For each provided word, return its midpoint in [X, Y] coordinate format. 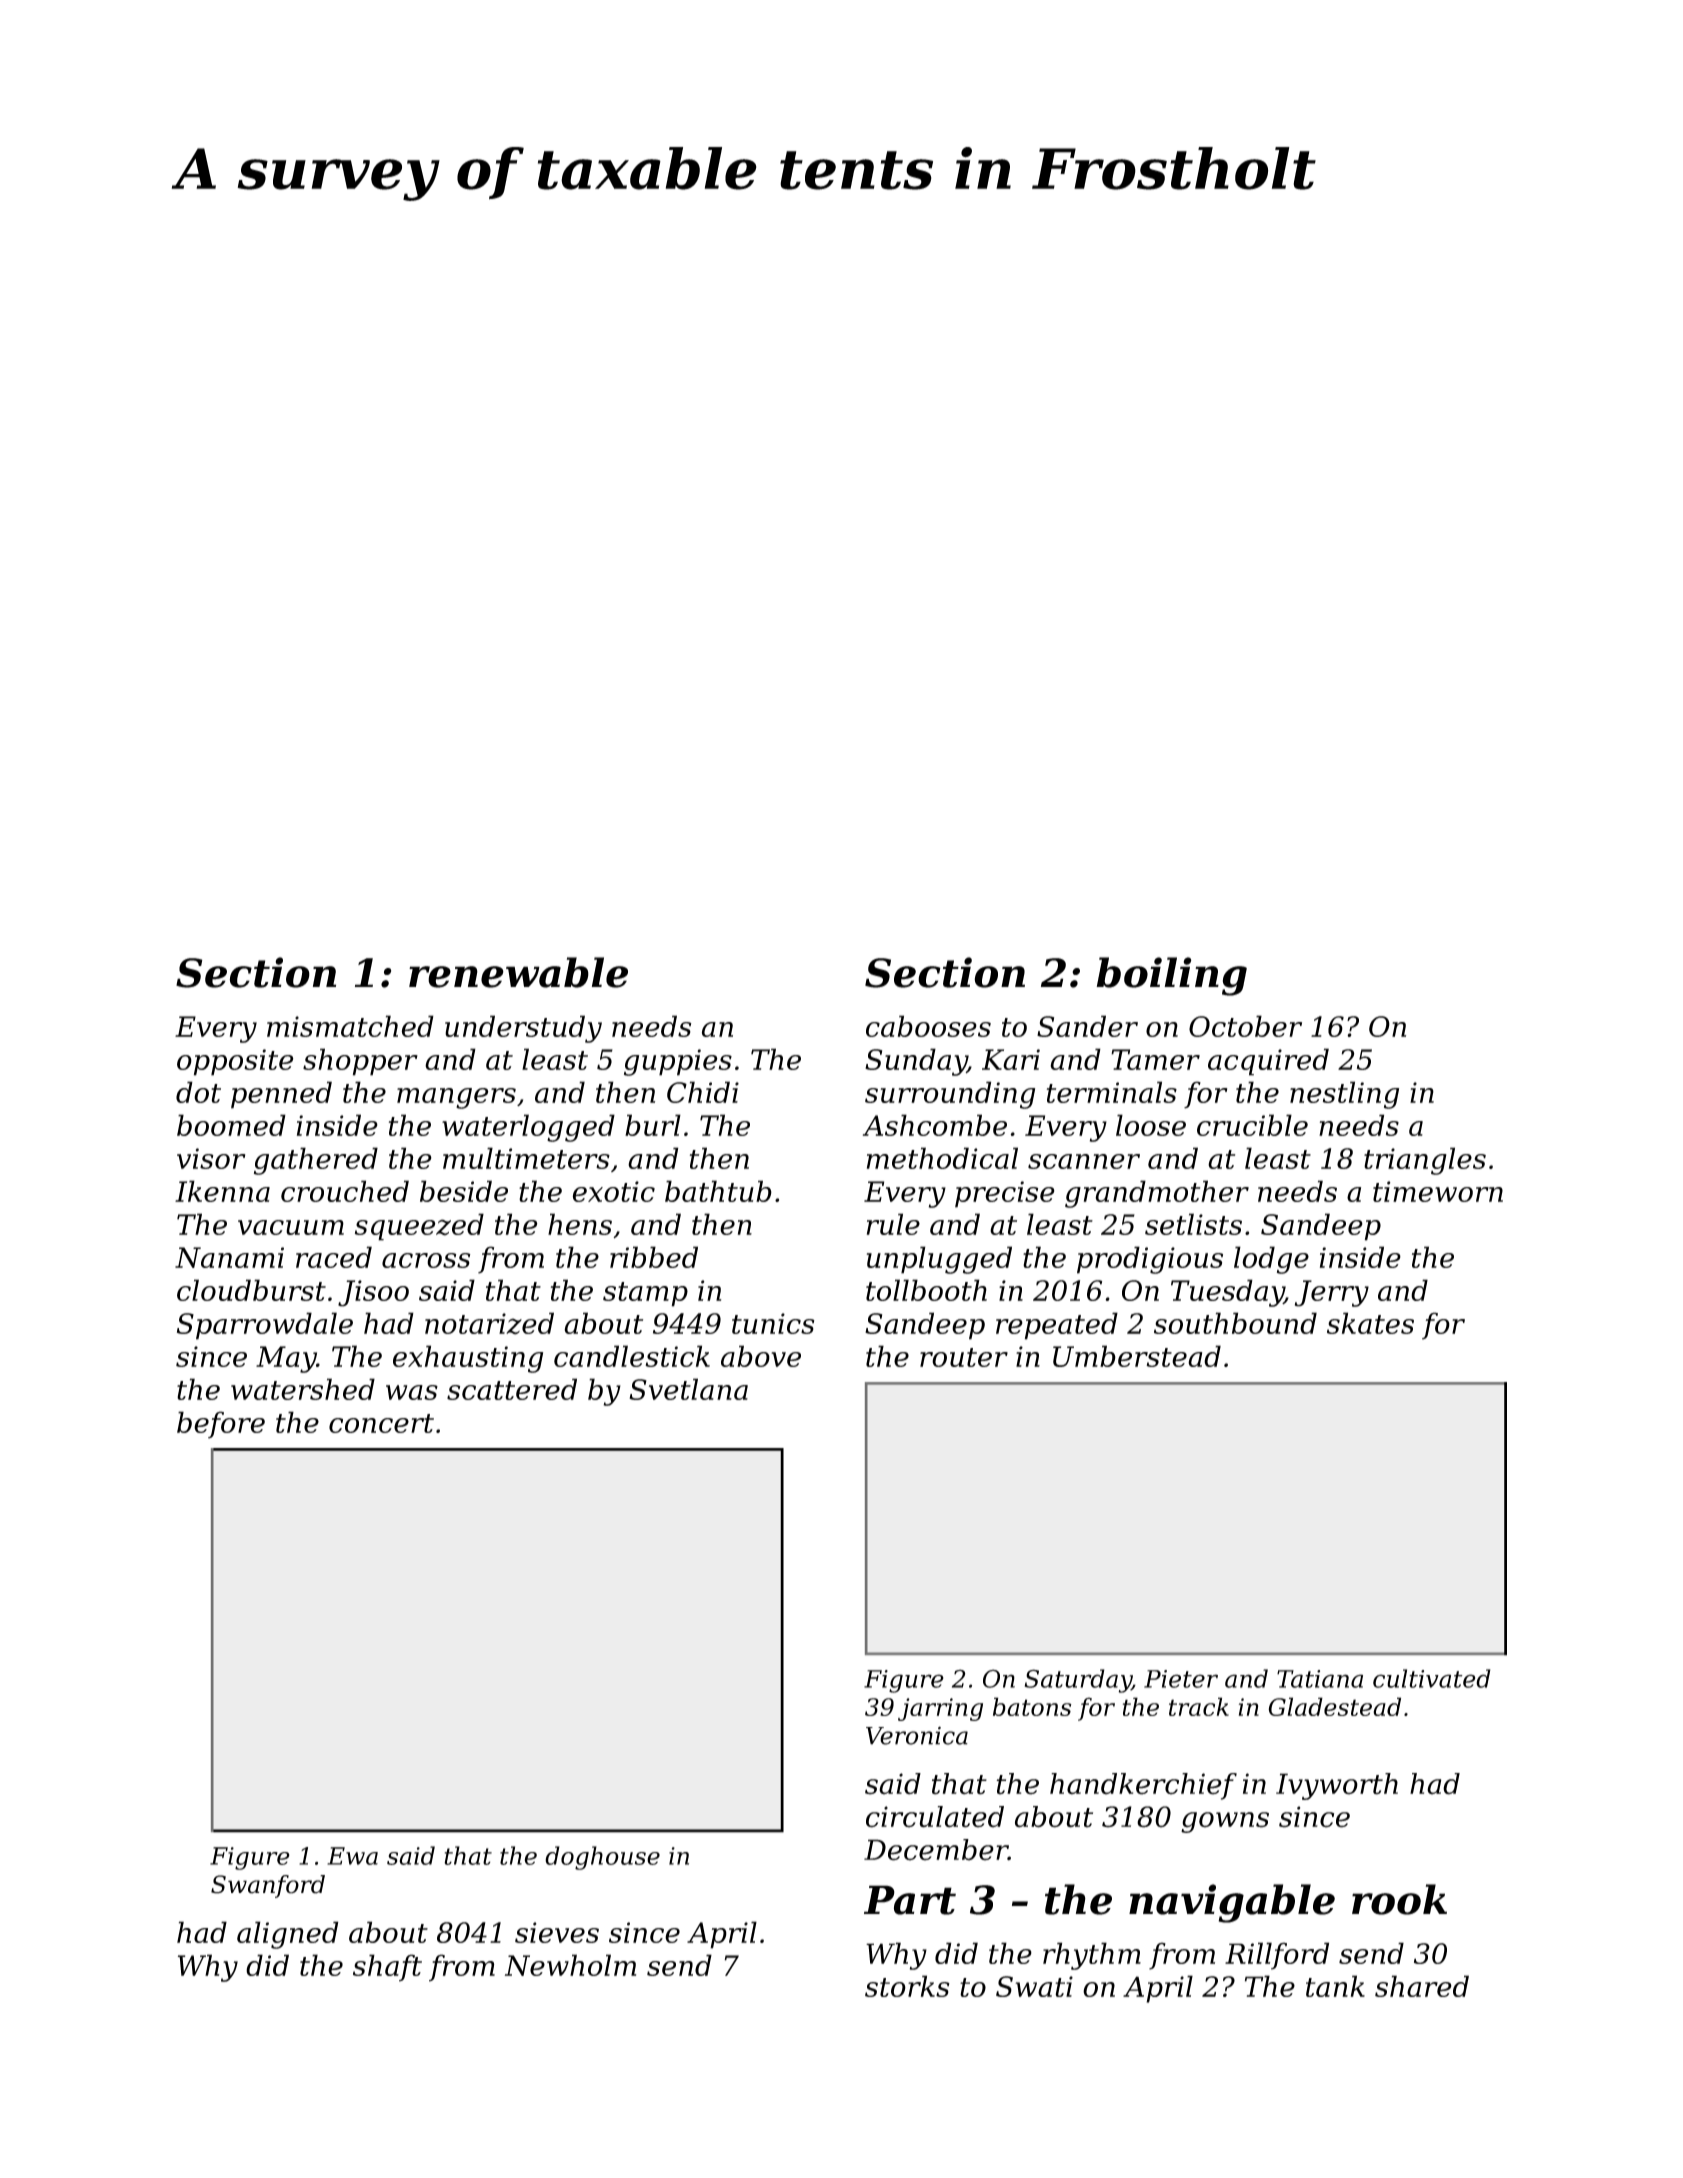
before [221, 1425]
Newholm [570, 1965]
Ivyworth [1337, 1786]
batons [1032, 1706]
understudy [523, 1029]
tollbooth [926, 1290]
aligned [288, 1935]
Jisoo [373, 1293]
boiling [1171, 976]
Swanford [268, 1886]
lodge [1271, 1260]
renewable [518, 972]
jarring [940, 1709]
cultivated [1432, 1678]
